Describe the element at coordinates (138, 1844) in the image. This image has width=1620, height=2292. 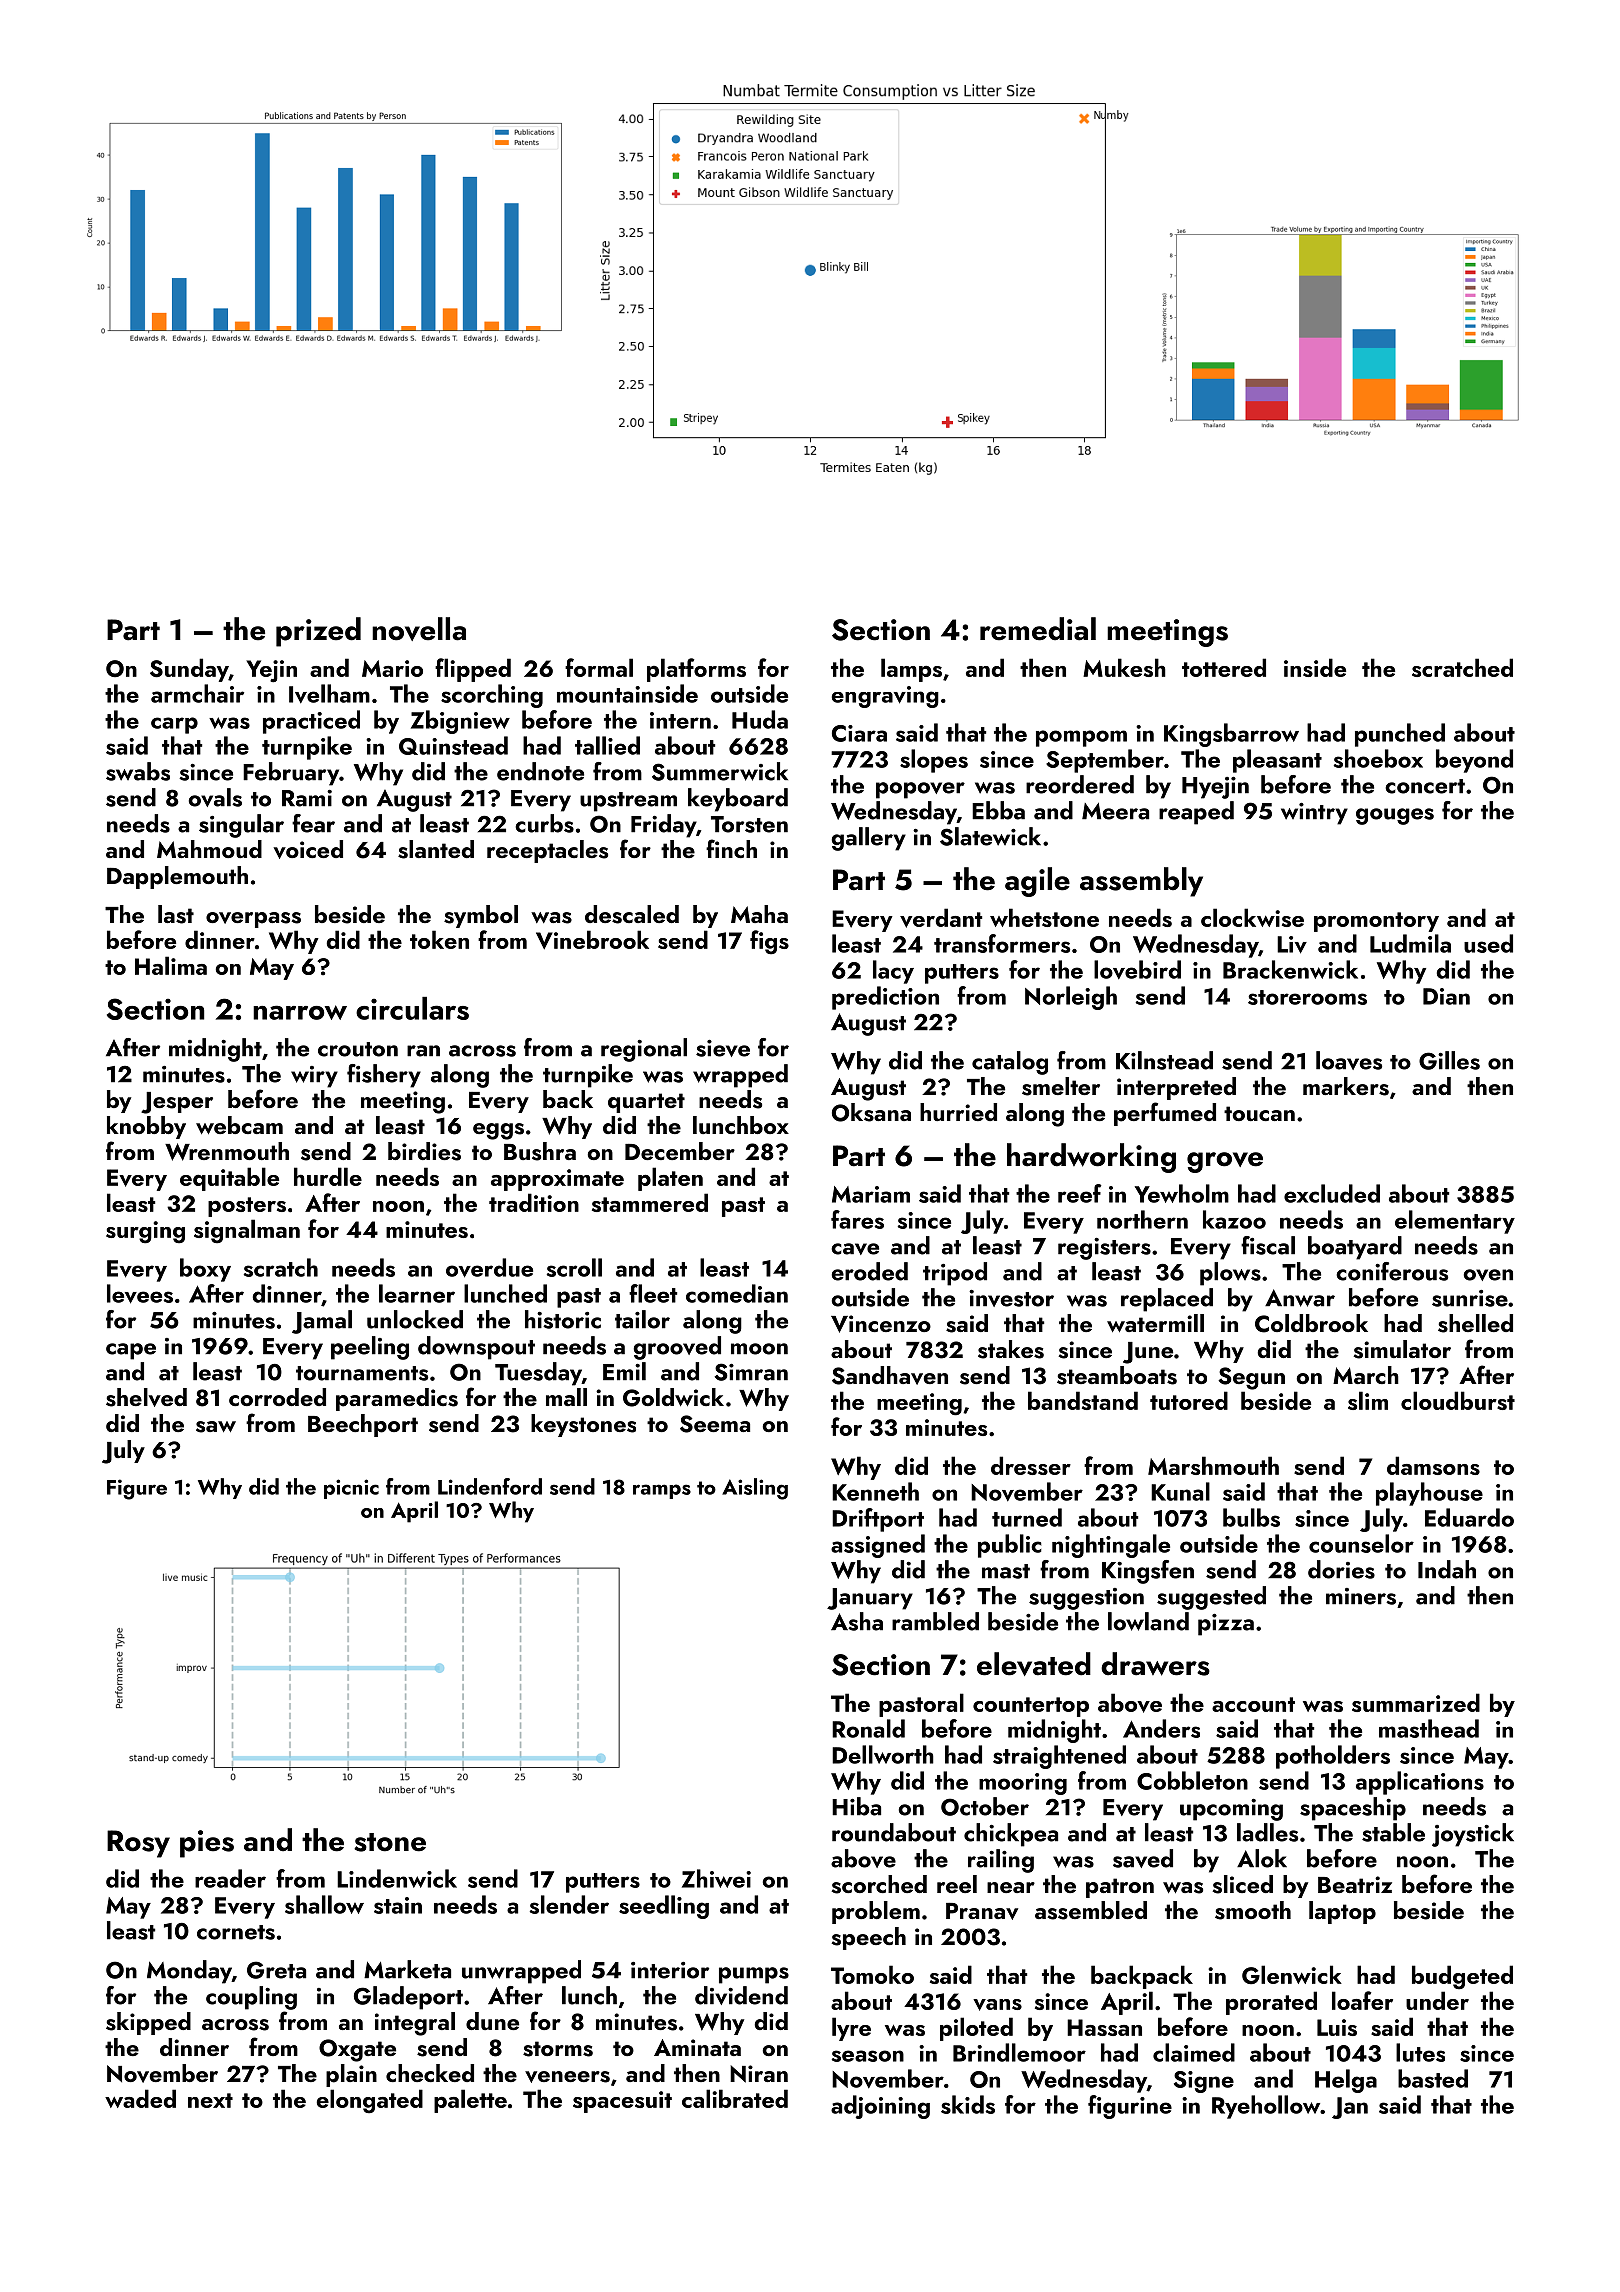
I see `Rosy` at that location.
